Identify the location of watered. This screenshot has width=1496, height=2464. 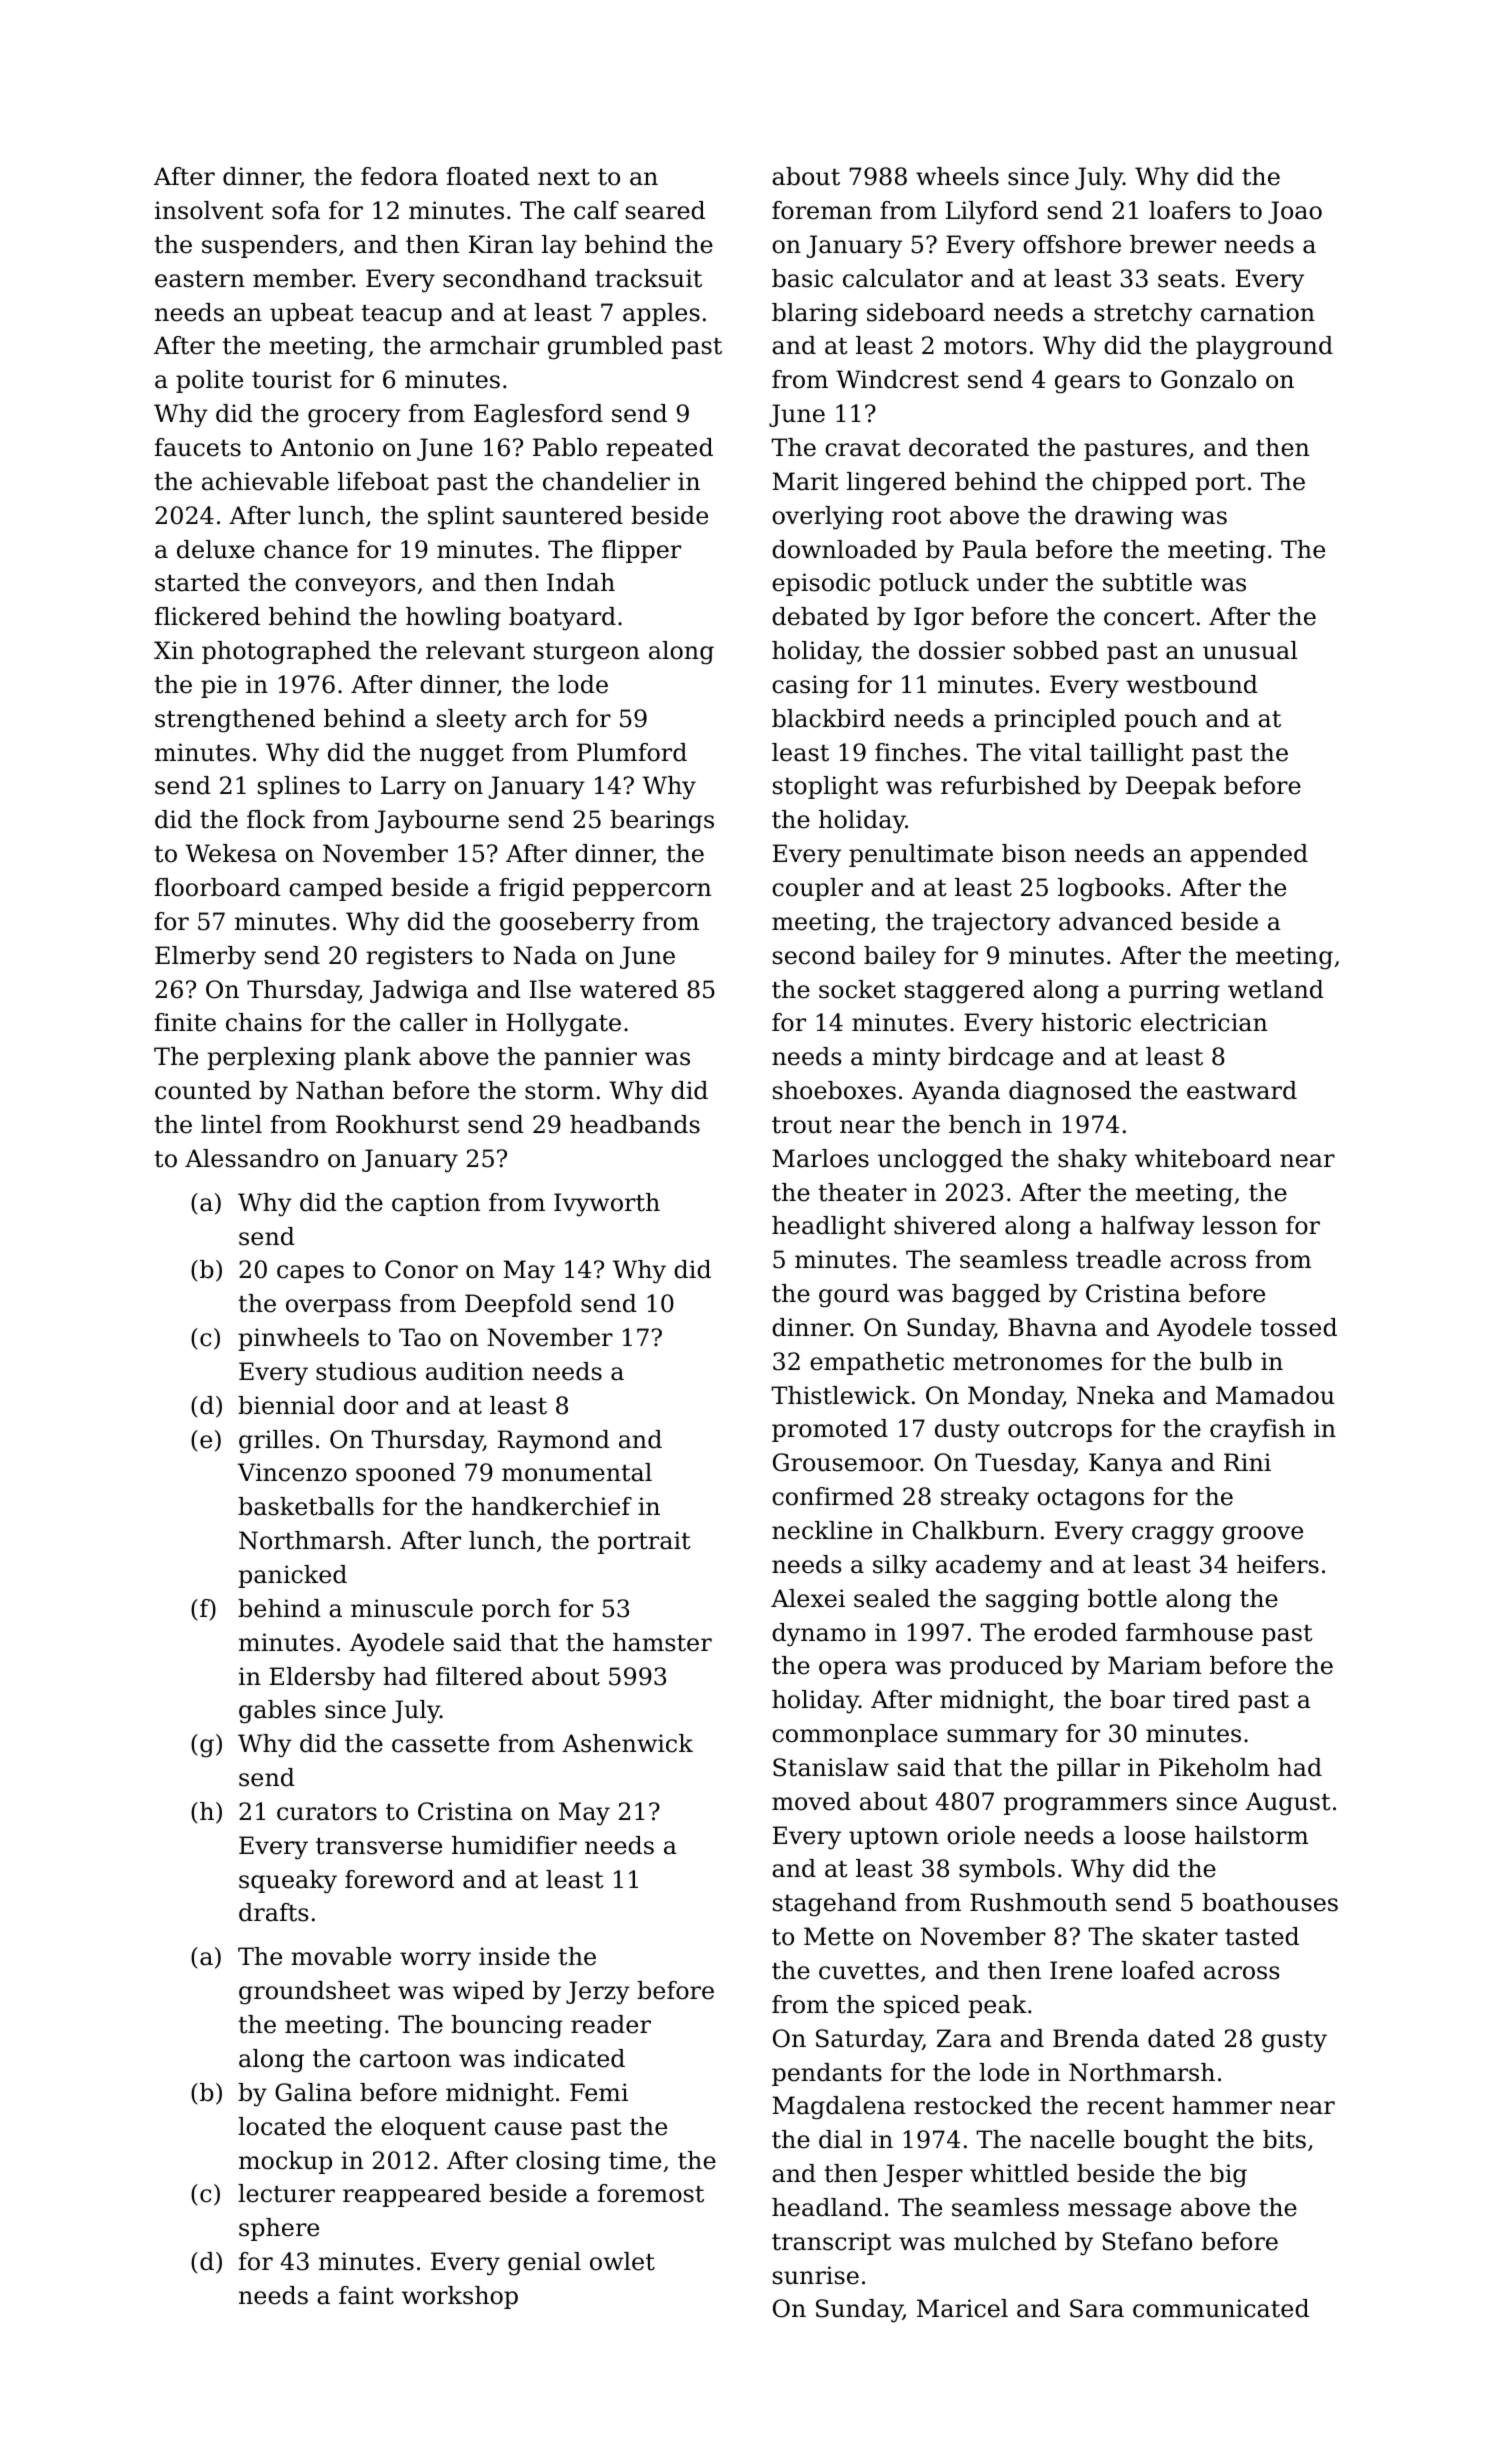
(629, 989).
